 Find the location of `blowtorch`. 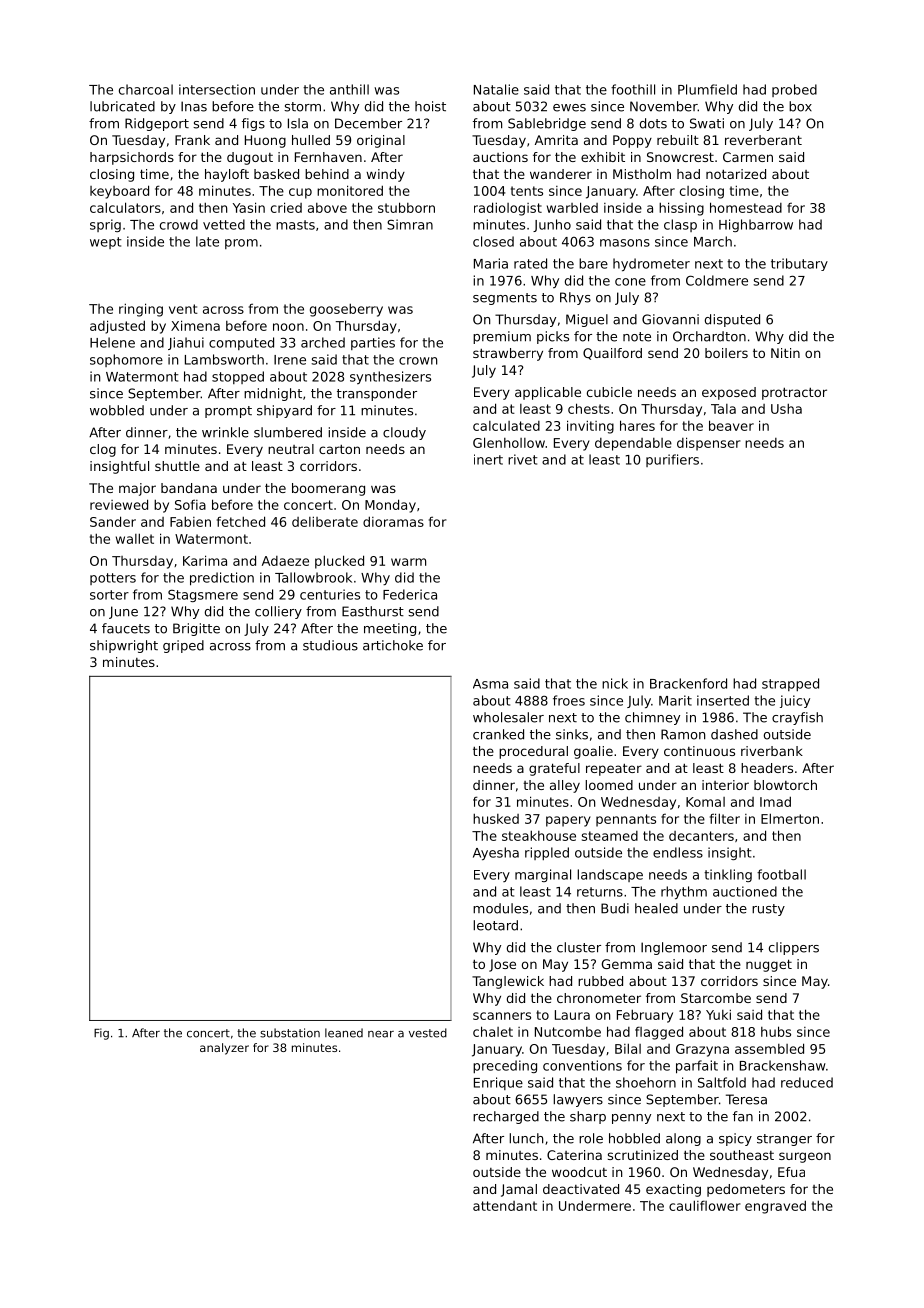

blowtorch is located at coordinates (785, 785).
